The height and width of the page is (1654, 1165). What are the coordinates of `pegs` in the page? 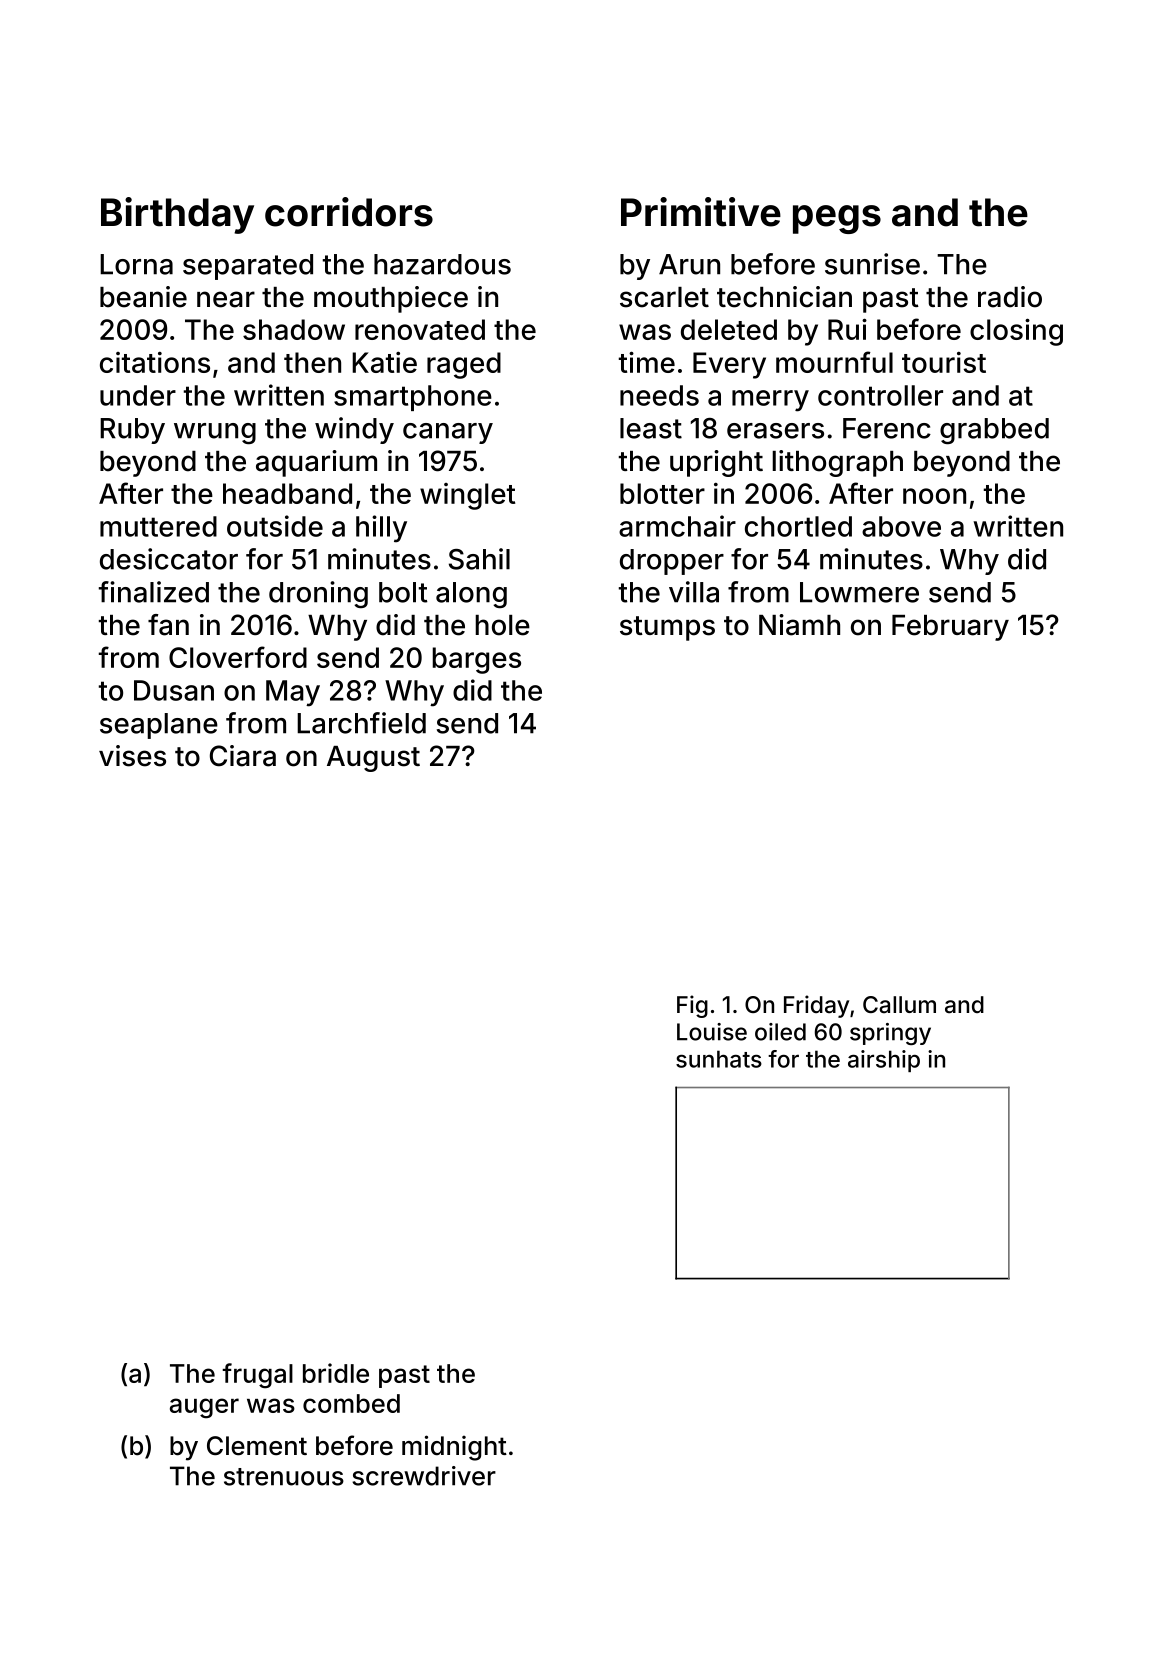 It's located at (837, 219).
